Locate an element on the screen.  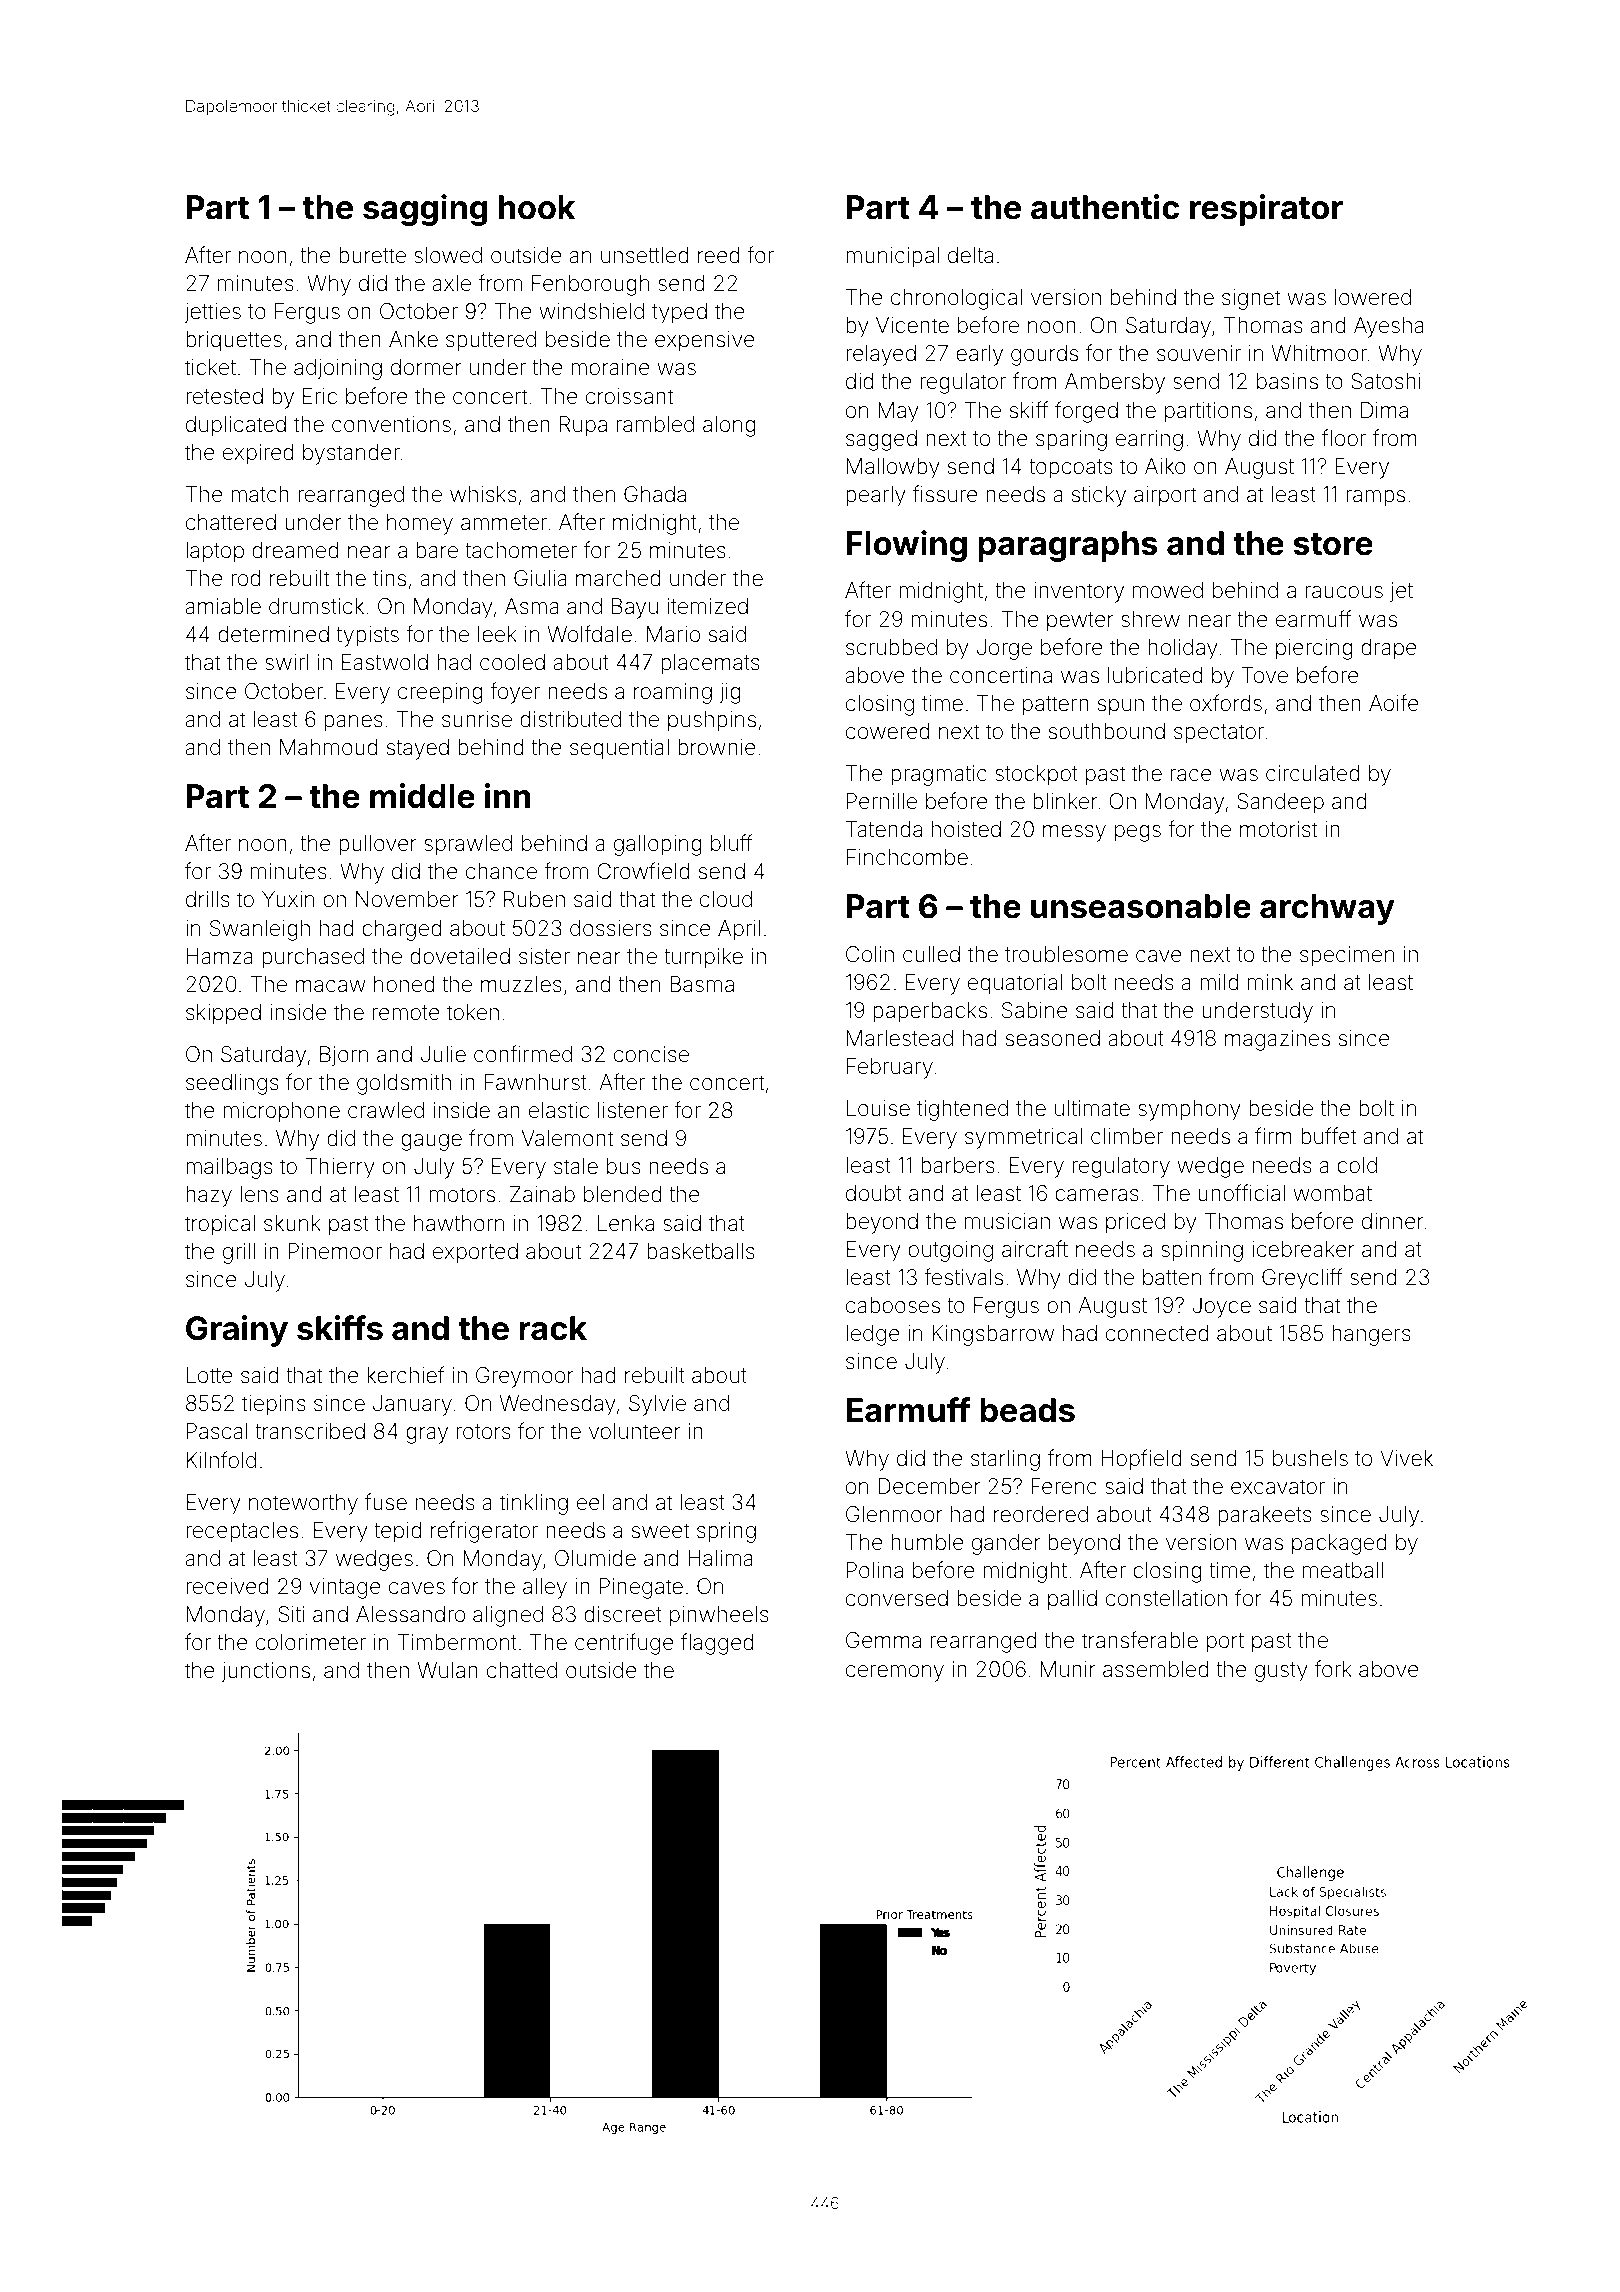
Greycliff is located at coordinates (1302, 1279).
